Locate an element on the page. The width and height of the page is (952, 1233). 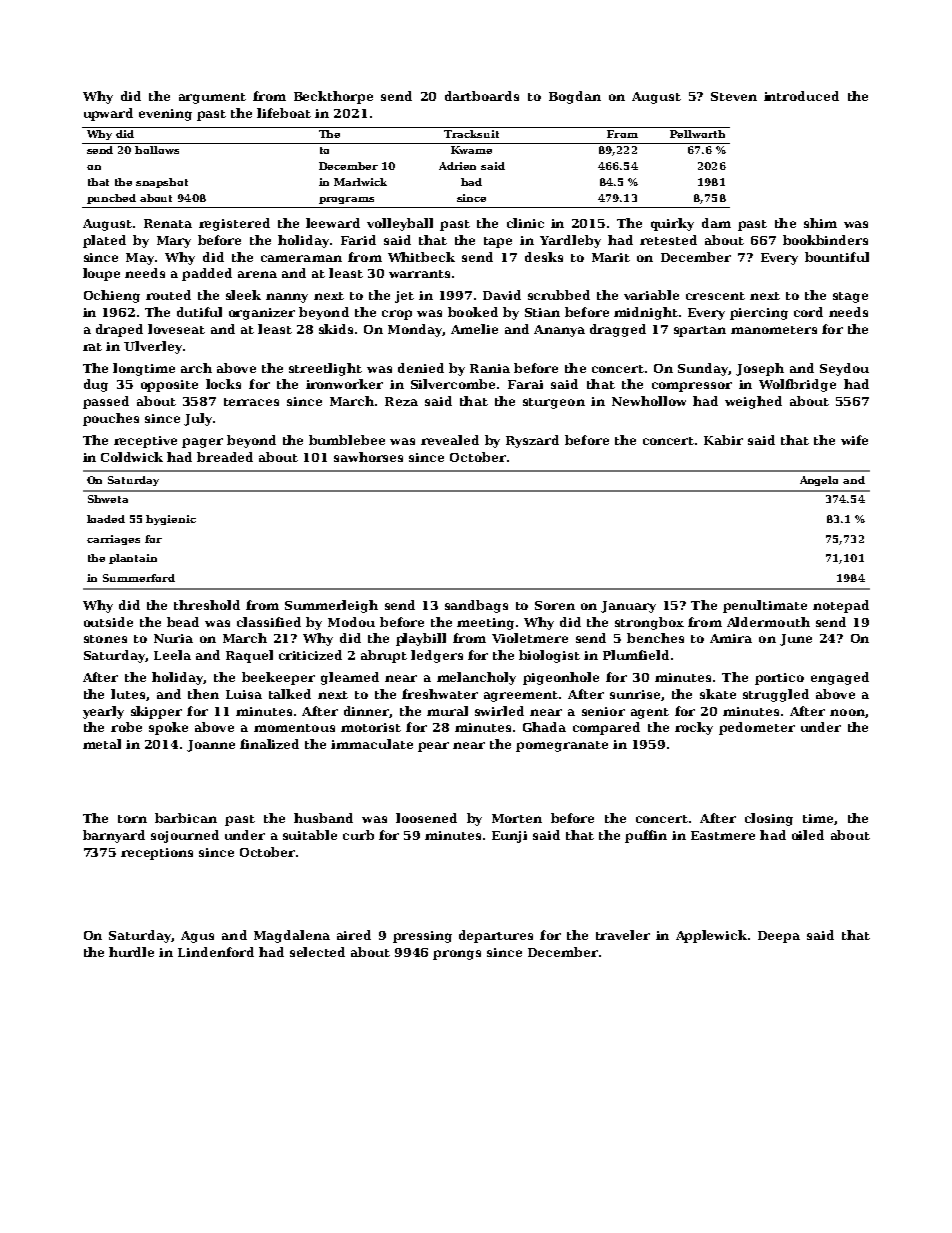
sawhorses is located at coordinates (368, 457).
